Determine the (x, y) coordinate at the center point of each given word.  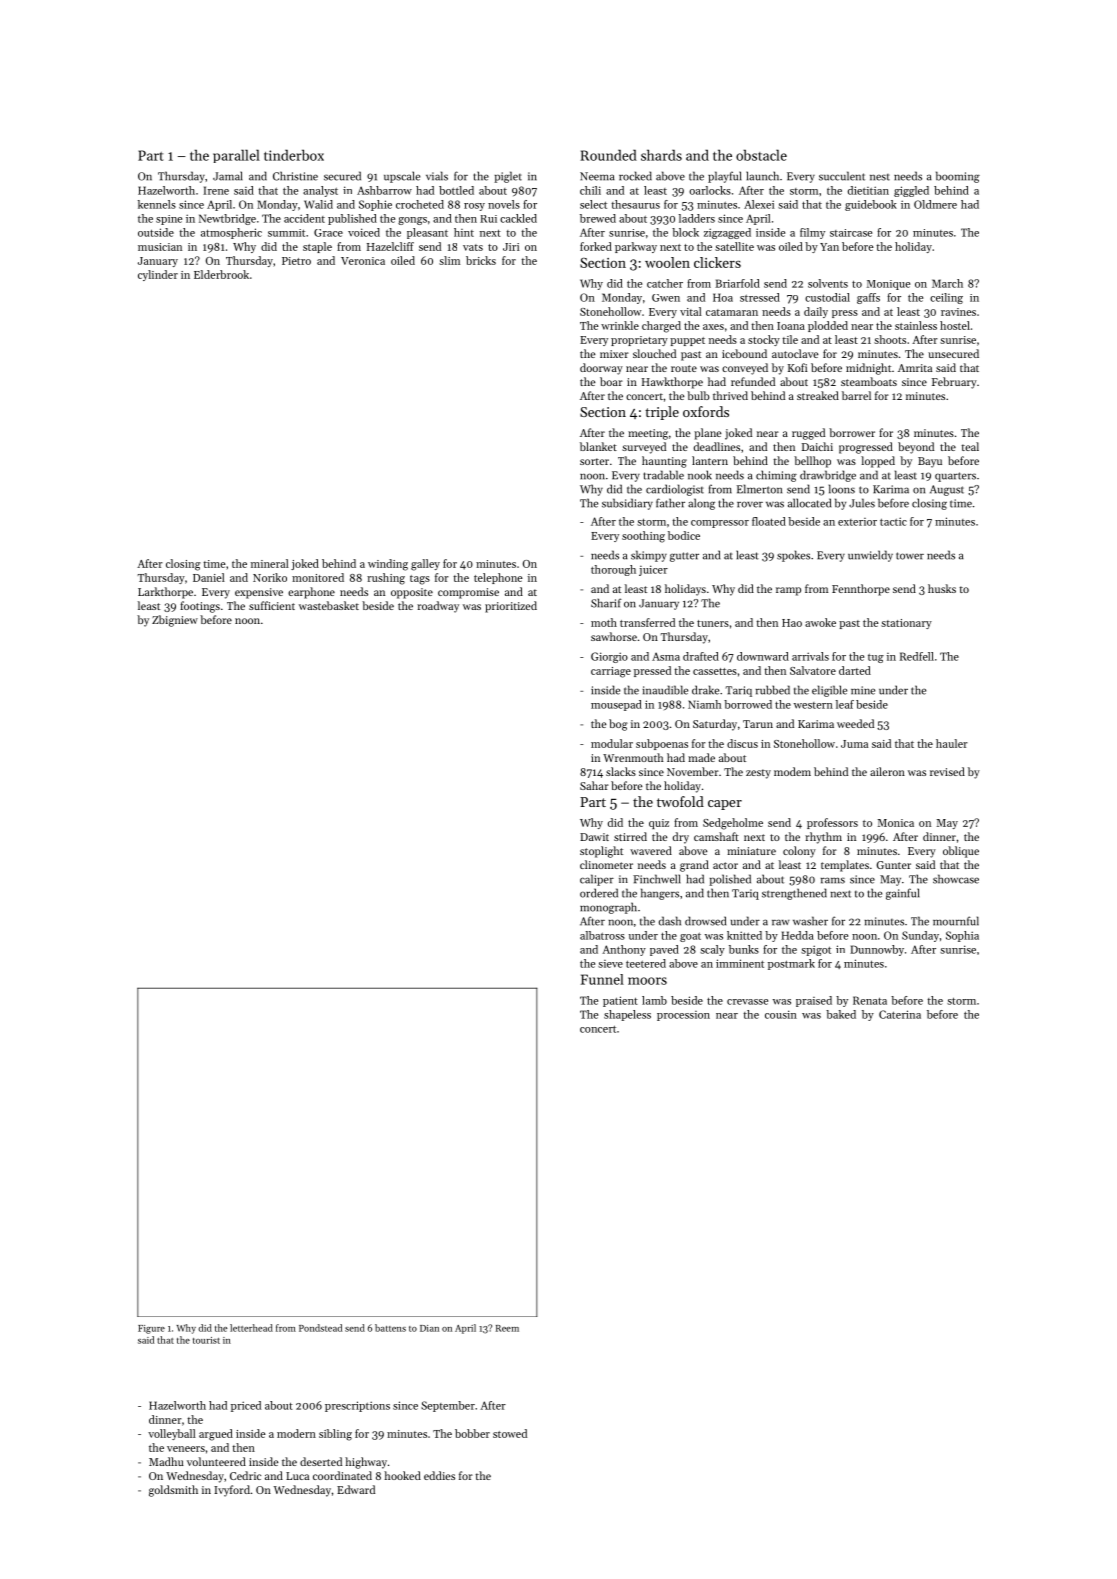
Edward (356, 1489)
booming (958, 177)
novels (504, 204)
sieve (610, 964)
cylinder (158, 275)
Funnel (602, 979)
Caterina (900, 1014)
